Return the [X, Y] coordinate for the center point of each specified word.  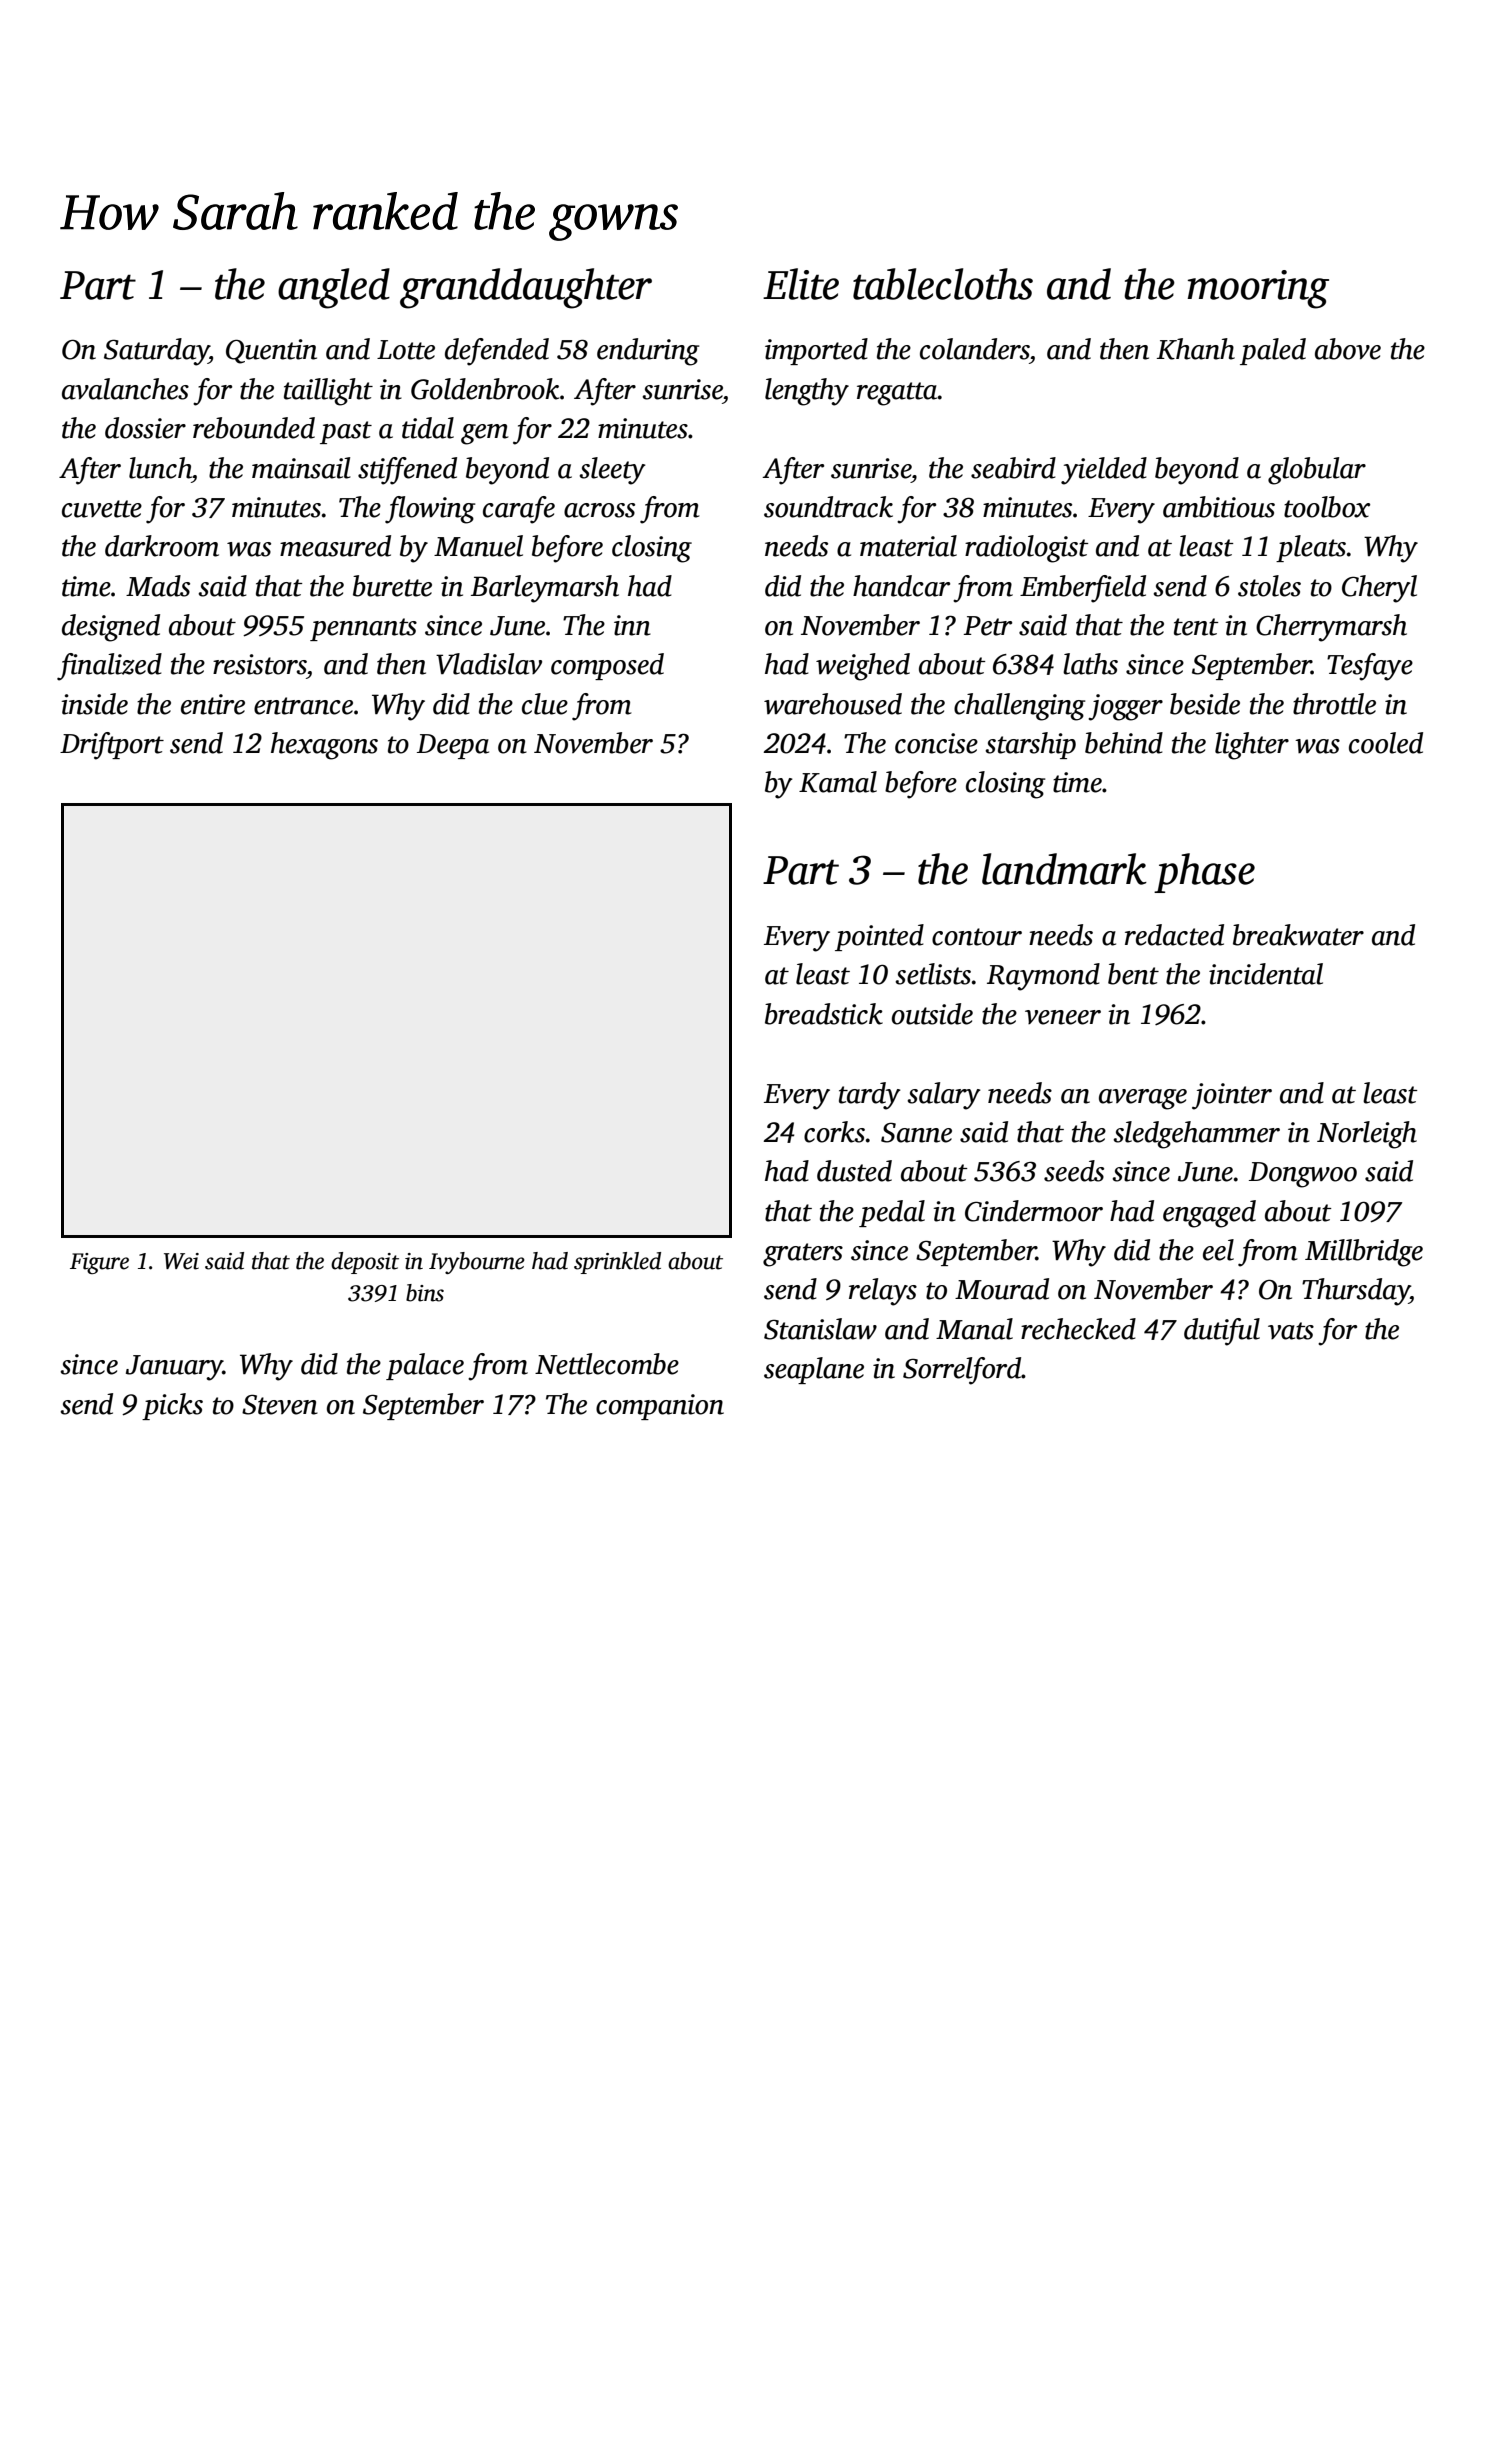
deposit [365, 1263]
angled [334, 288]
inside [94, 704]
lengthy [807, 392]
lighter [1252, 746]
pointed [879, 937]
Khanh [1196, 349]
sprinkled [617, 1263]
